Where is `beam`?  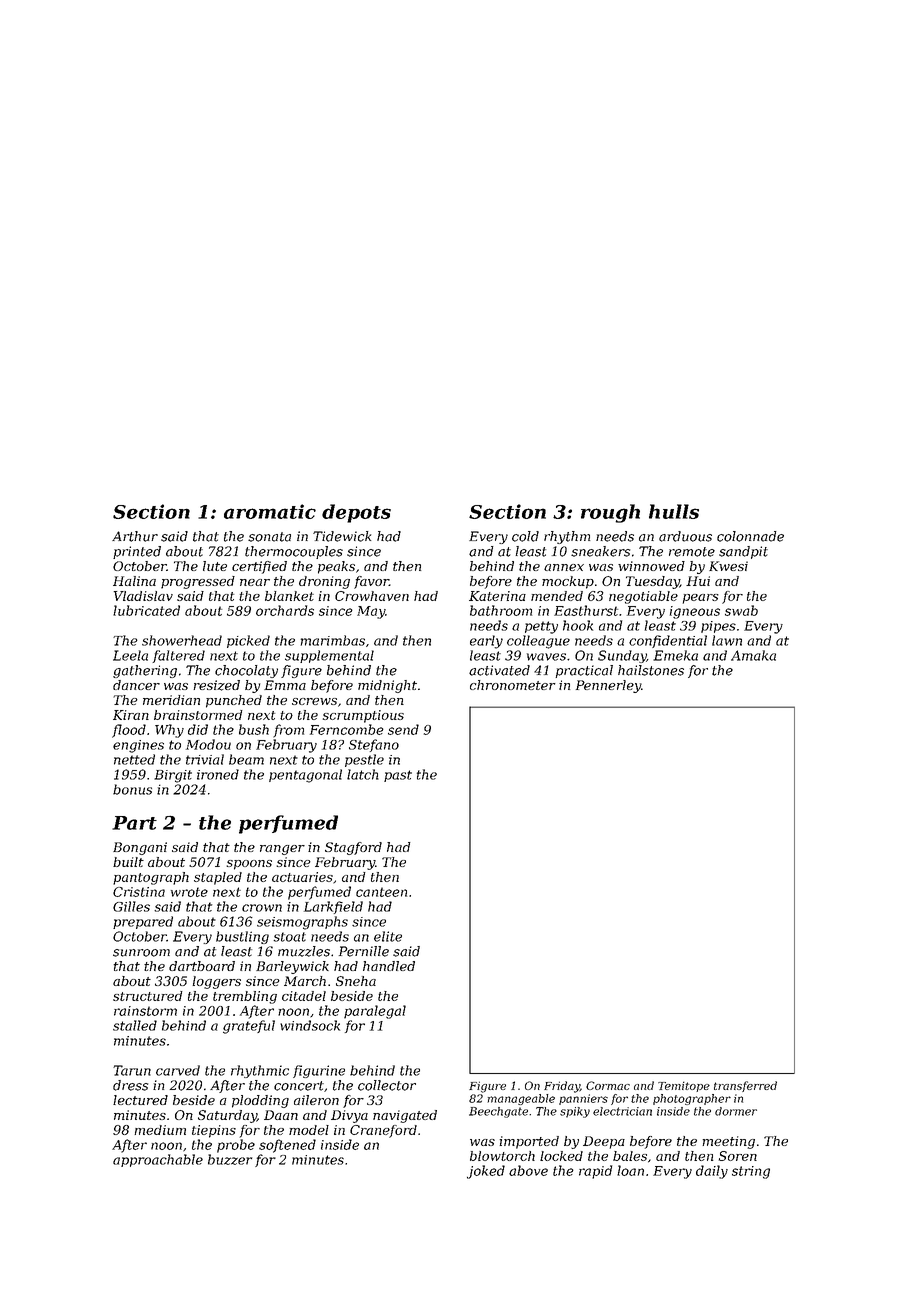
beam is located at coordinates (246, 759).
